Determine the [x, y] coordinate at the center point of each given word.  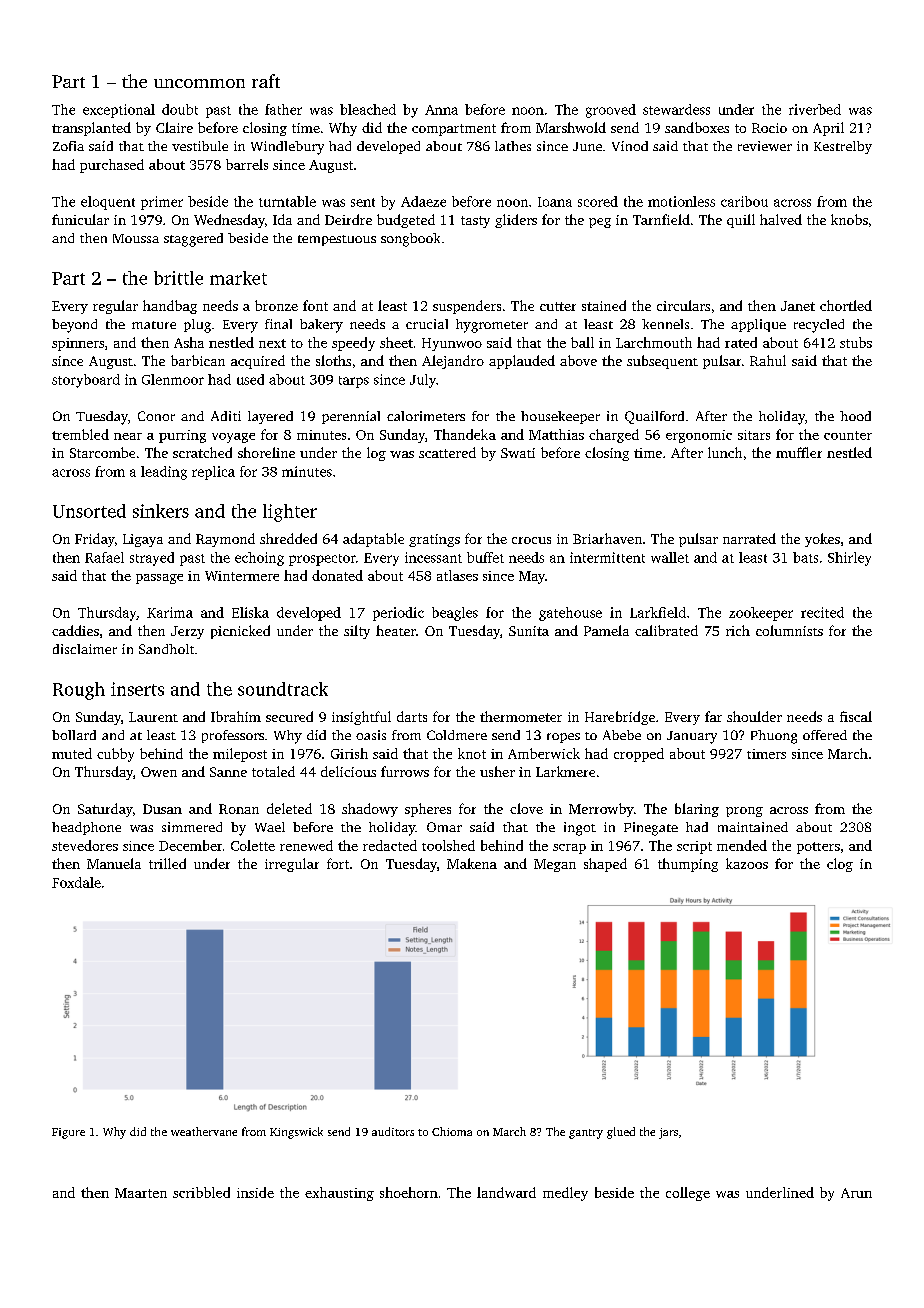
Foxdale [76, 882]
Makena [472, 863]
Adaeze [423, 201]
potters [818, 848]
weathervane [204, 1131]
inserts [137, 689]
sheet [396, 342]
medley [565, 1194]
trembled [80, 434]
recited [822, 612]
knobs [849, 219]
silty [357, 632]
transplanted [91, 129]
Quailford [654, 417]
